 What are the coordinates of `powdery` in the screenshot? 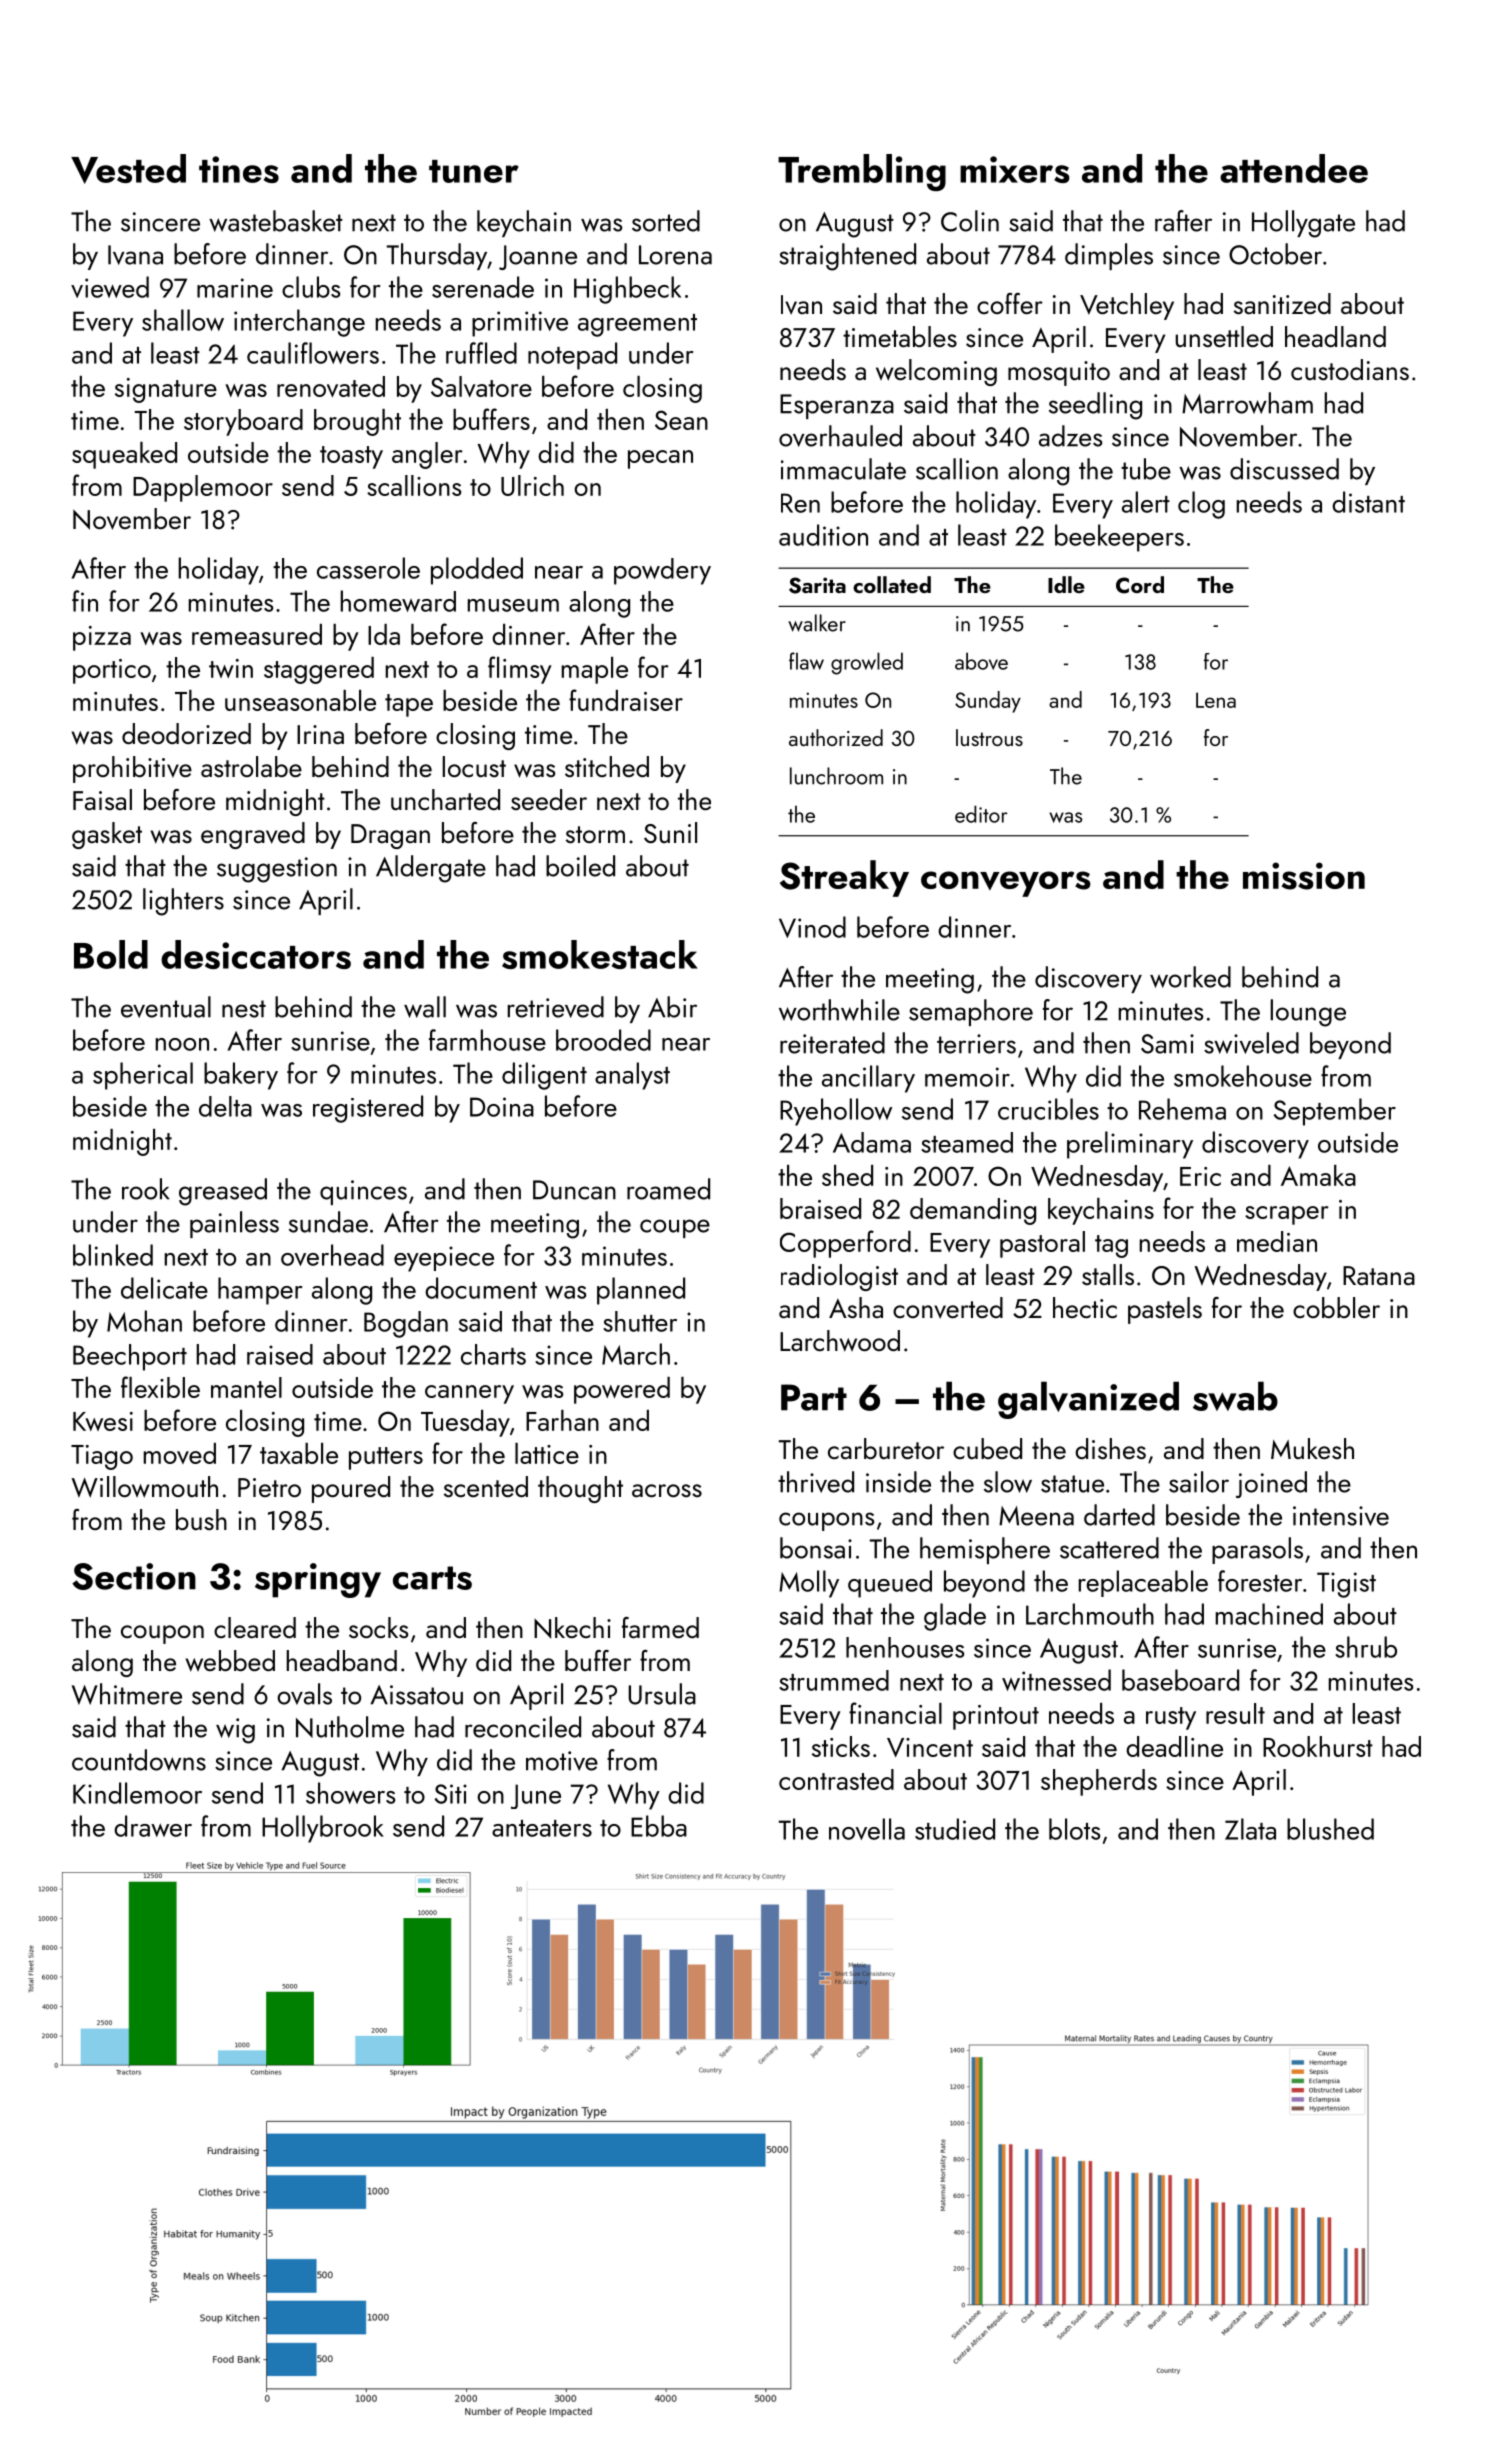 It's located at (662, 571).
